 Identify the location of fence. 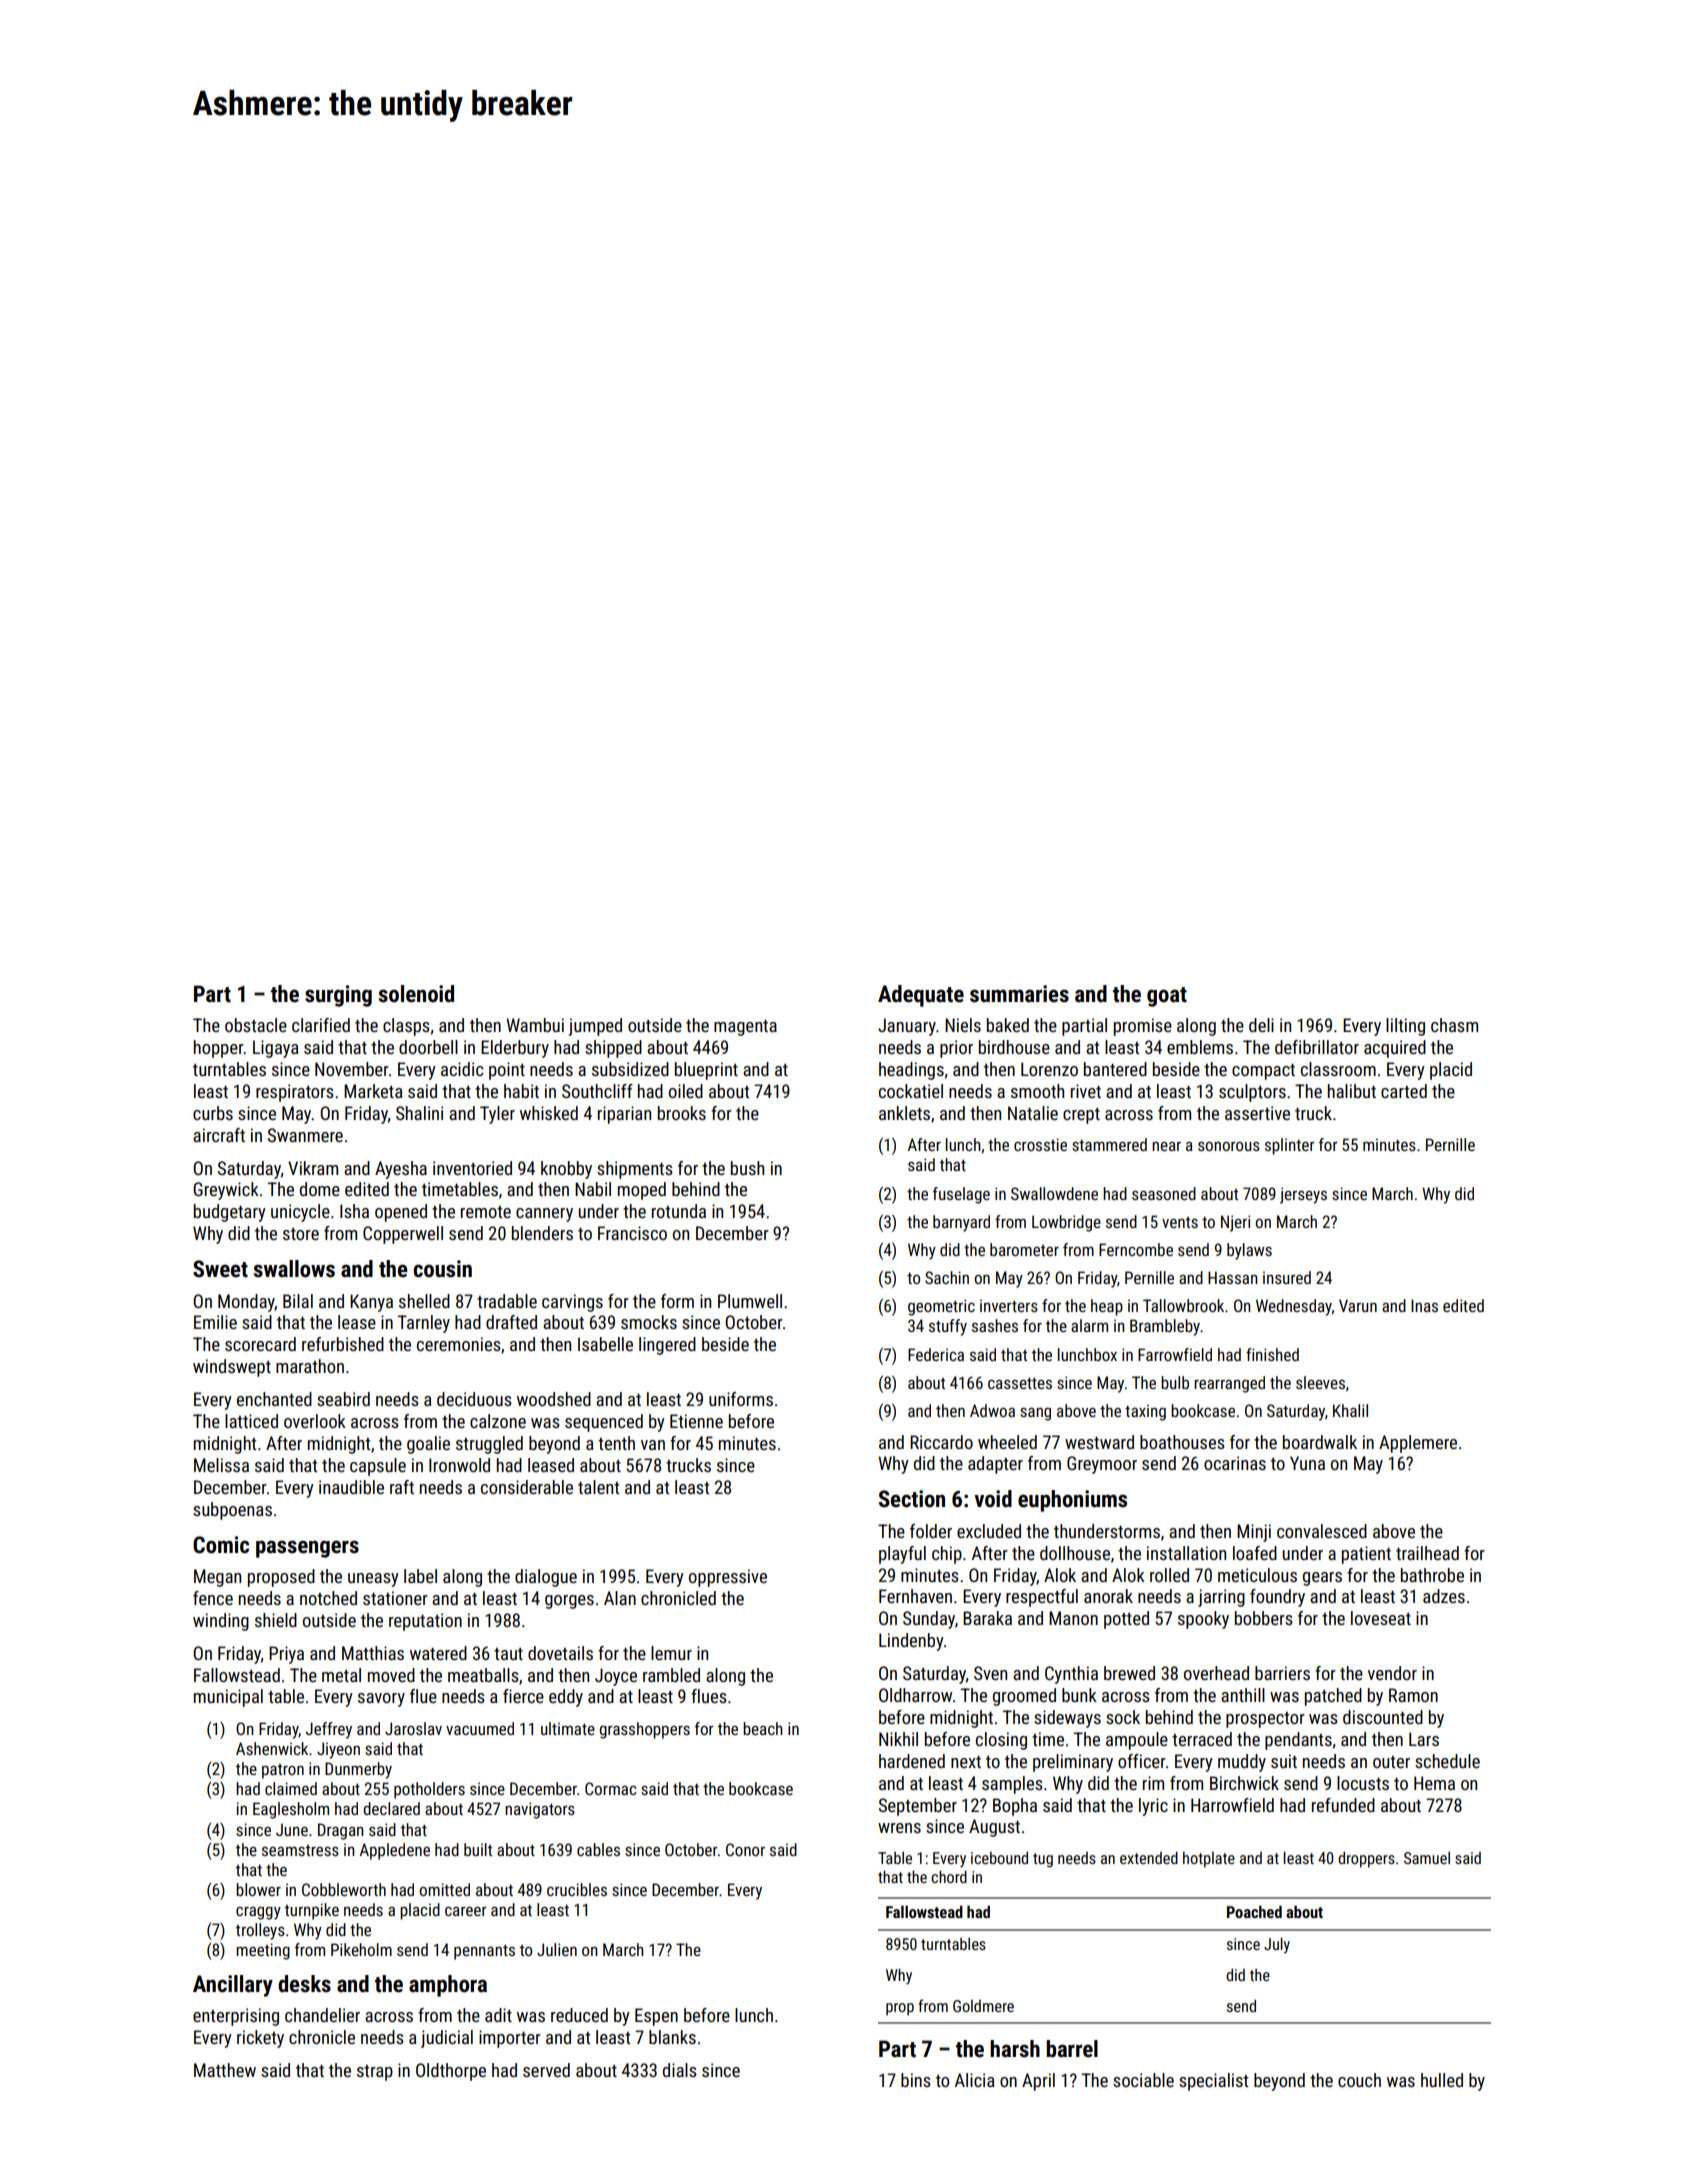
(213, 1598).
